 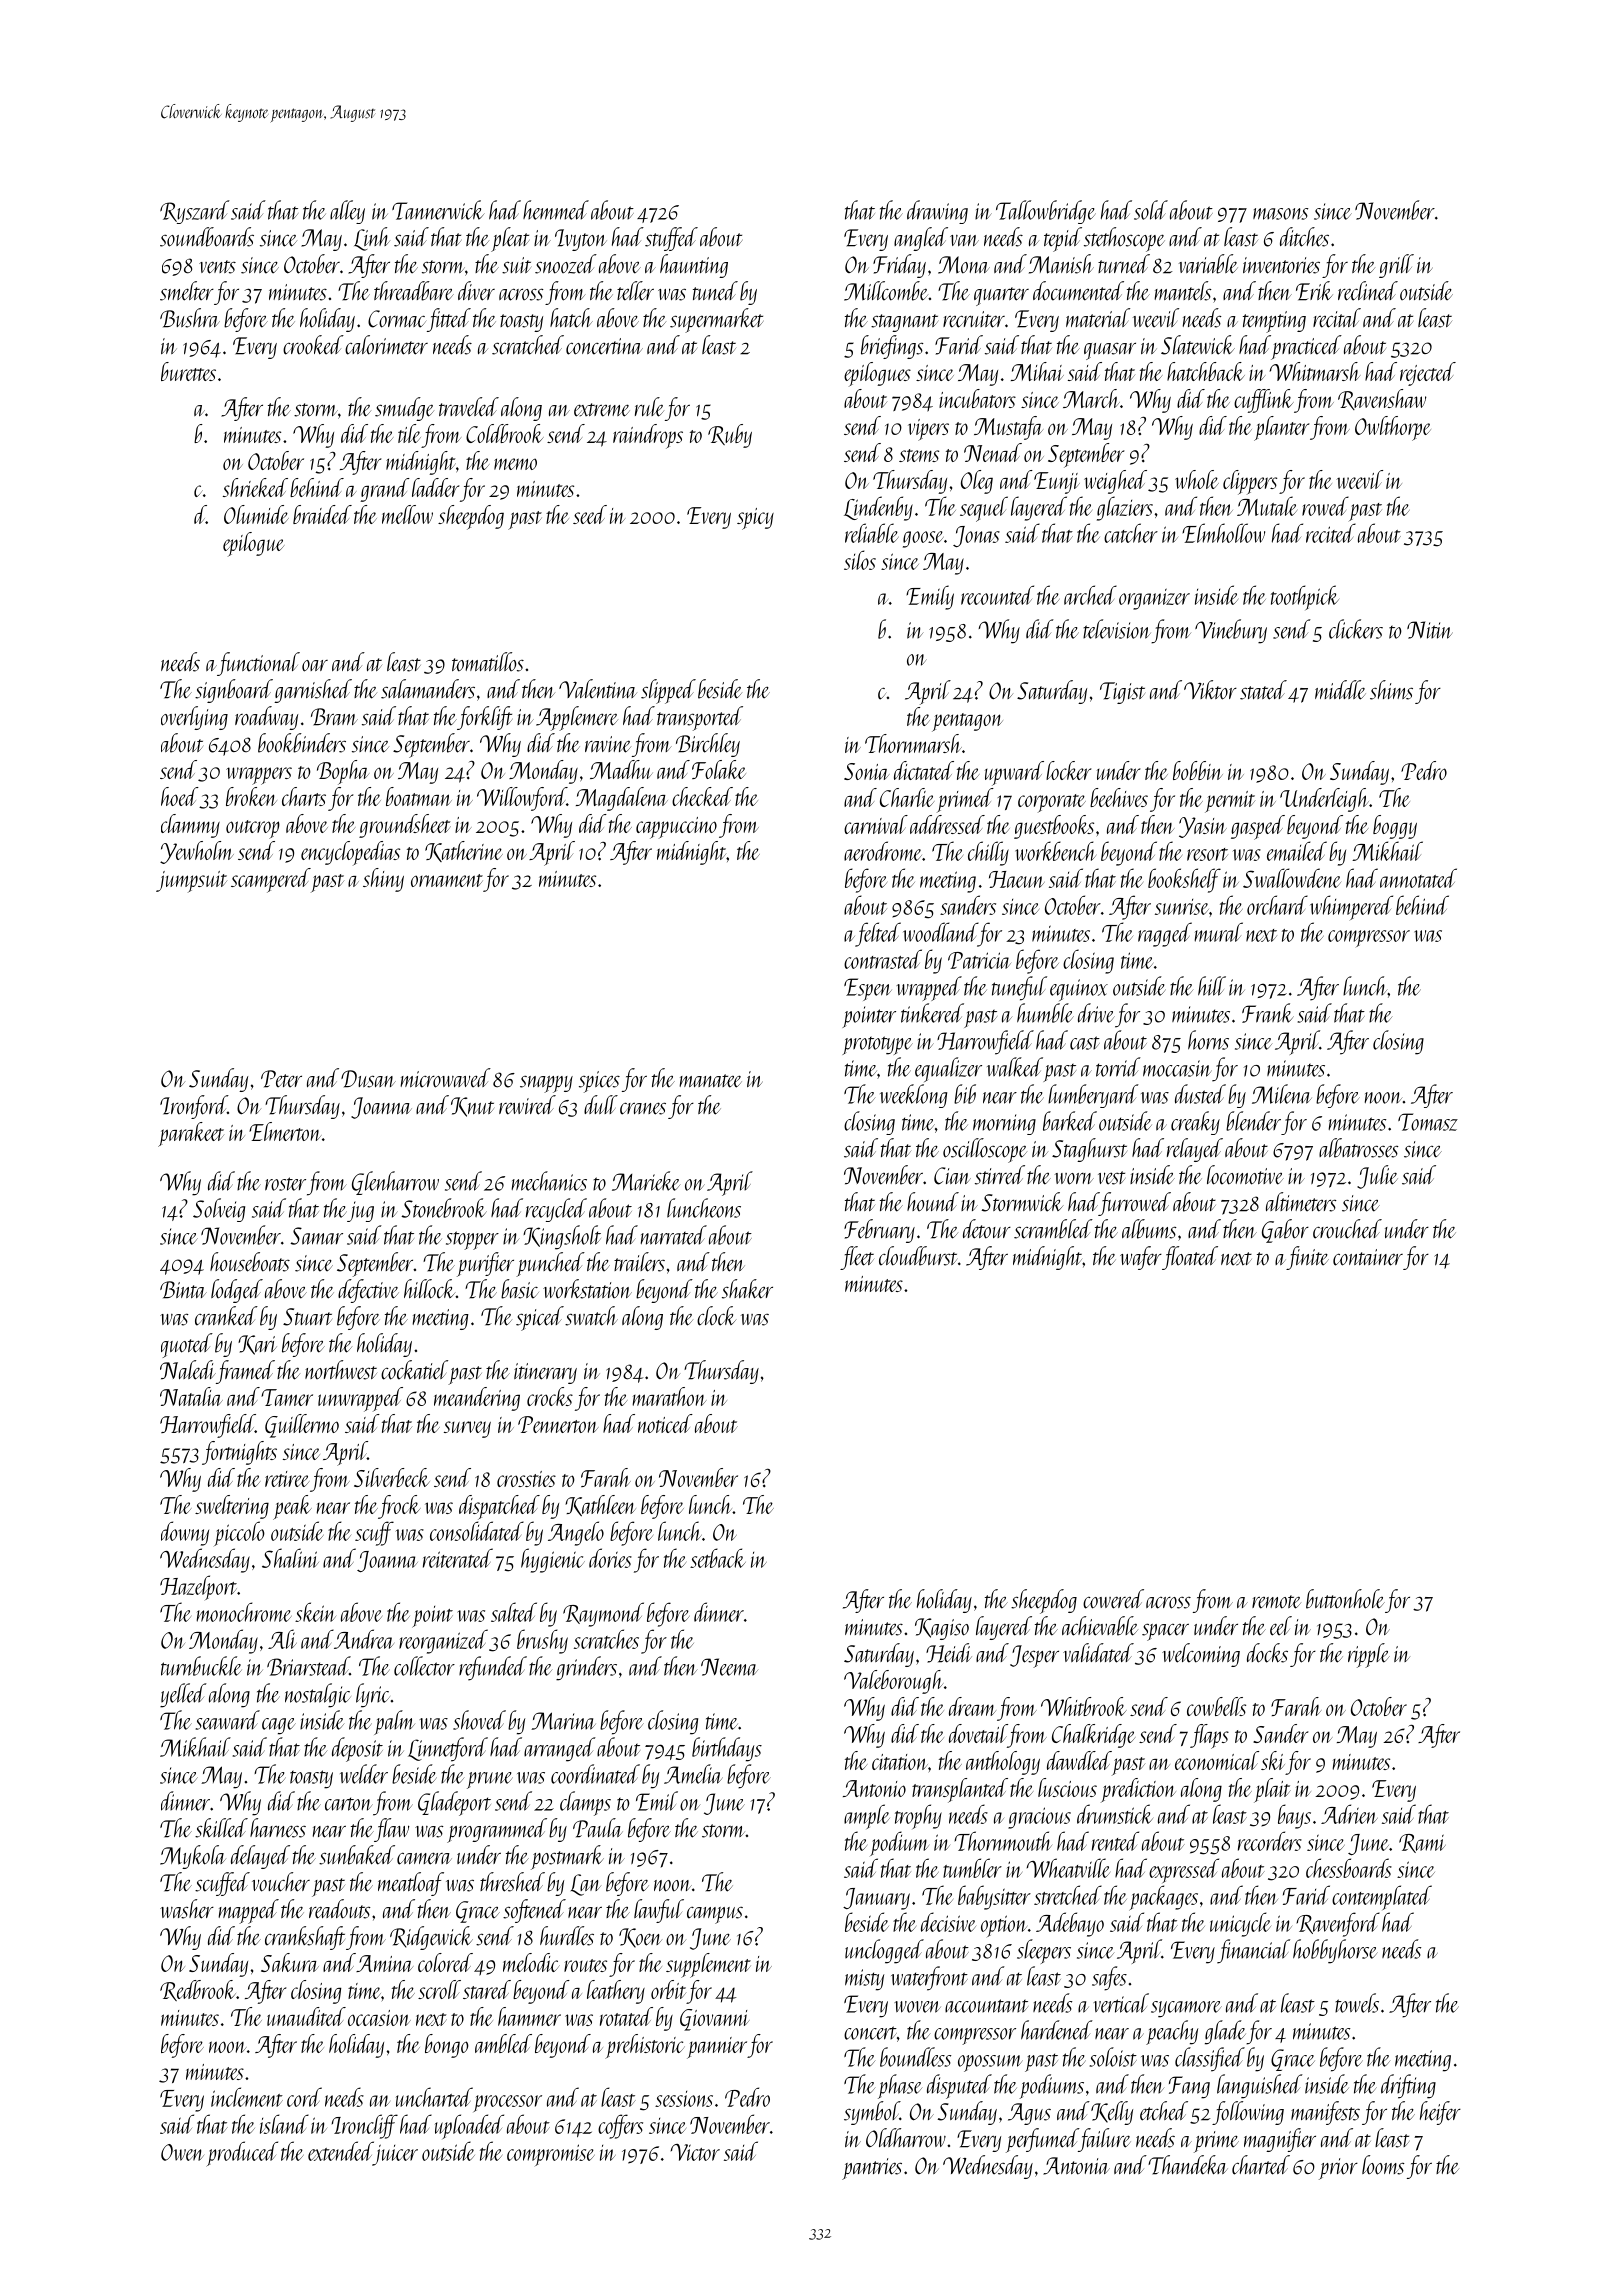 I want to click on Tannerwick, so click(x=438, y=210).
